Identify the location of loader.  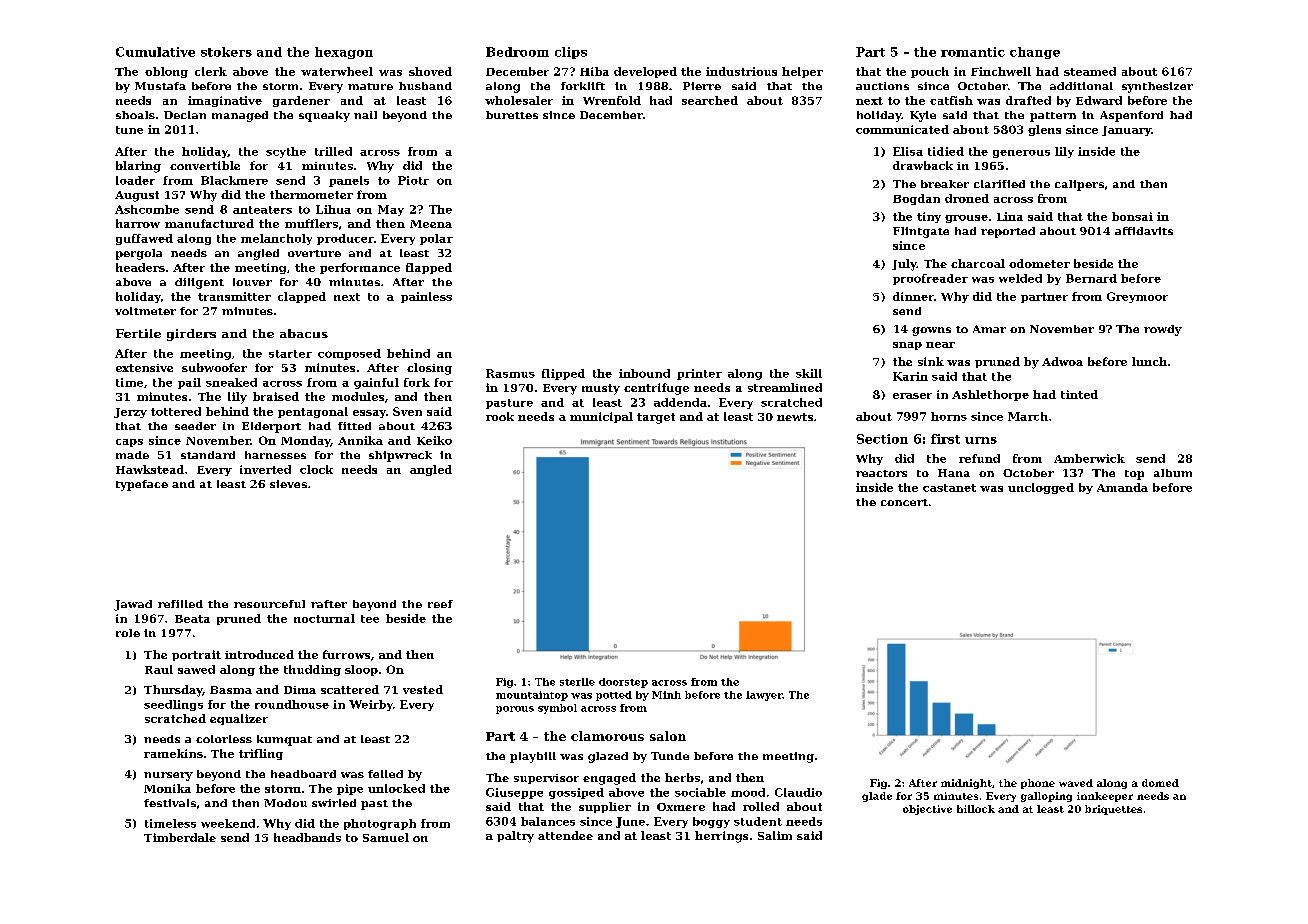
(135, 180).
